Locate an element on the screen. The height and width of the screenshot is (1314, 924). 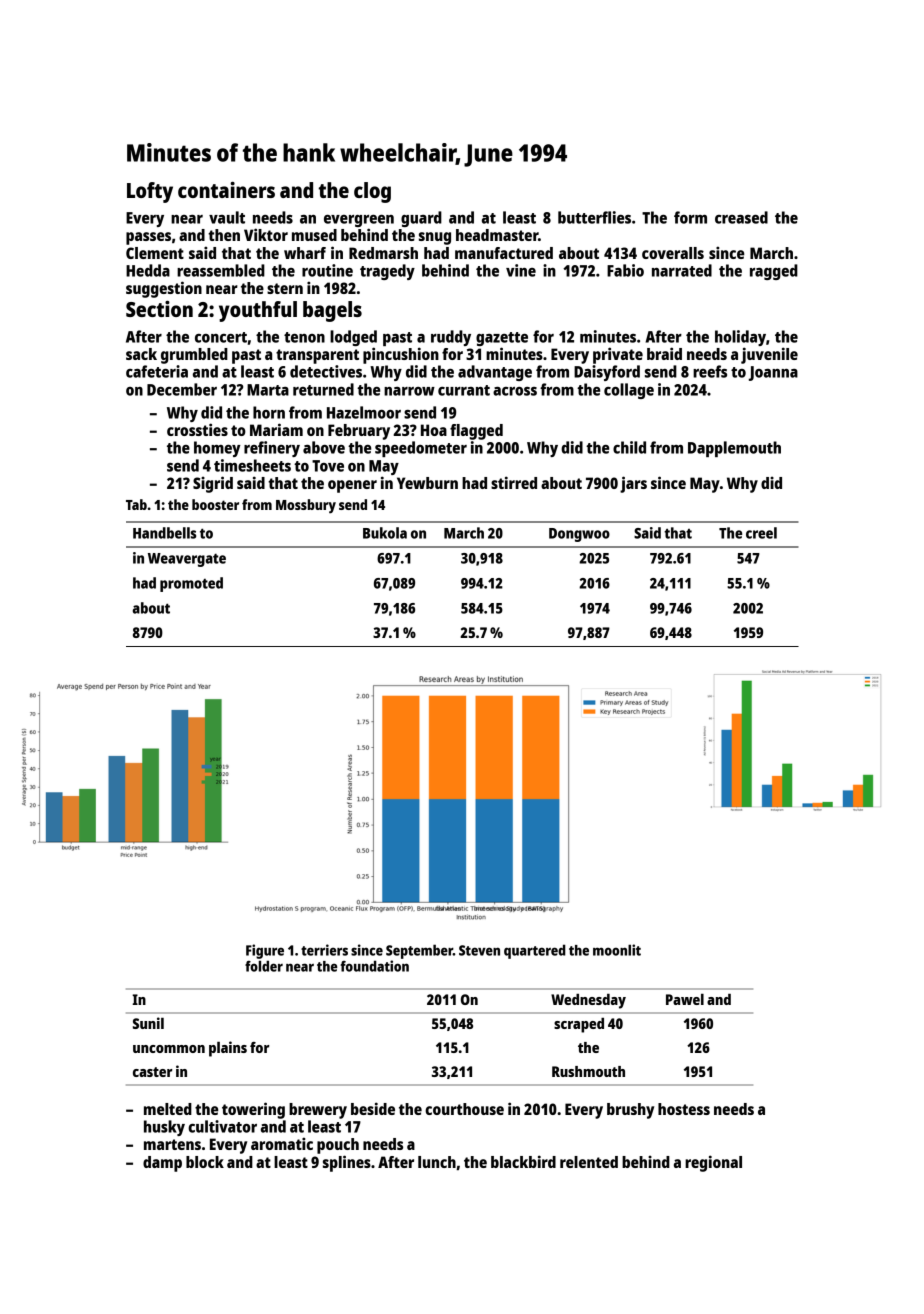
Dapplemouth is located at coordinates (734, 449).
